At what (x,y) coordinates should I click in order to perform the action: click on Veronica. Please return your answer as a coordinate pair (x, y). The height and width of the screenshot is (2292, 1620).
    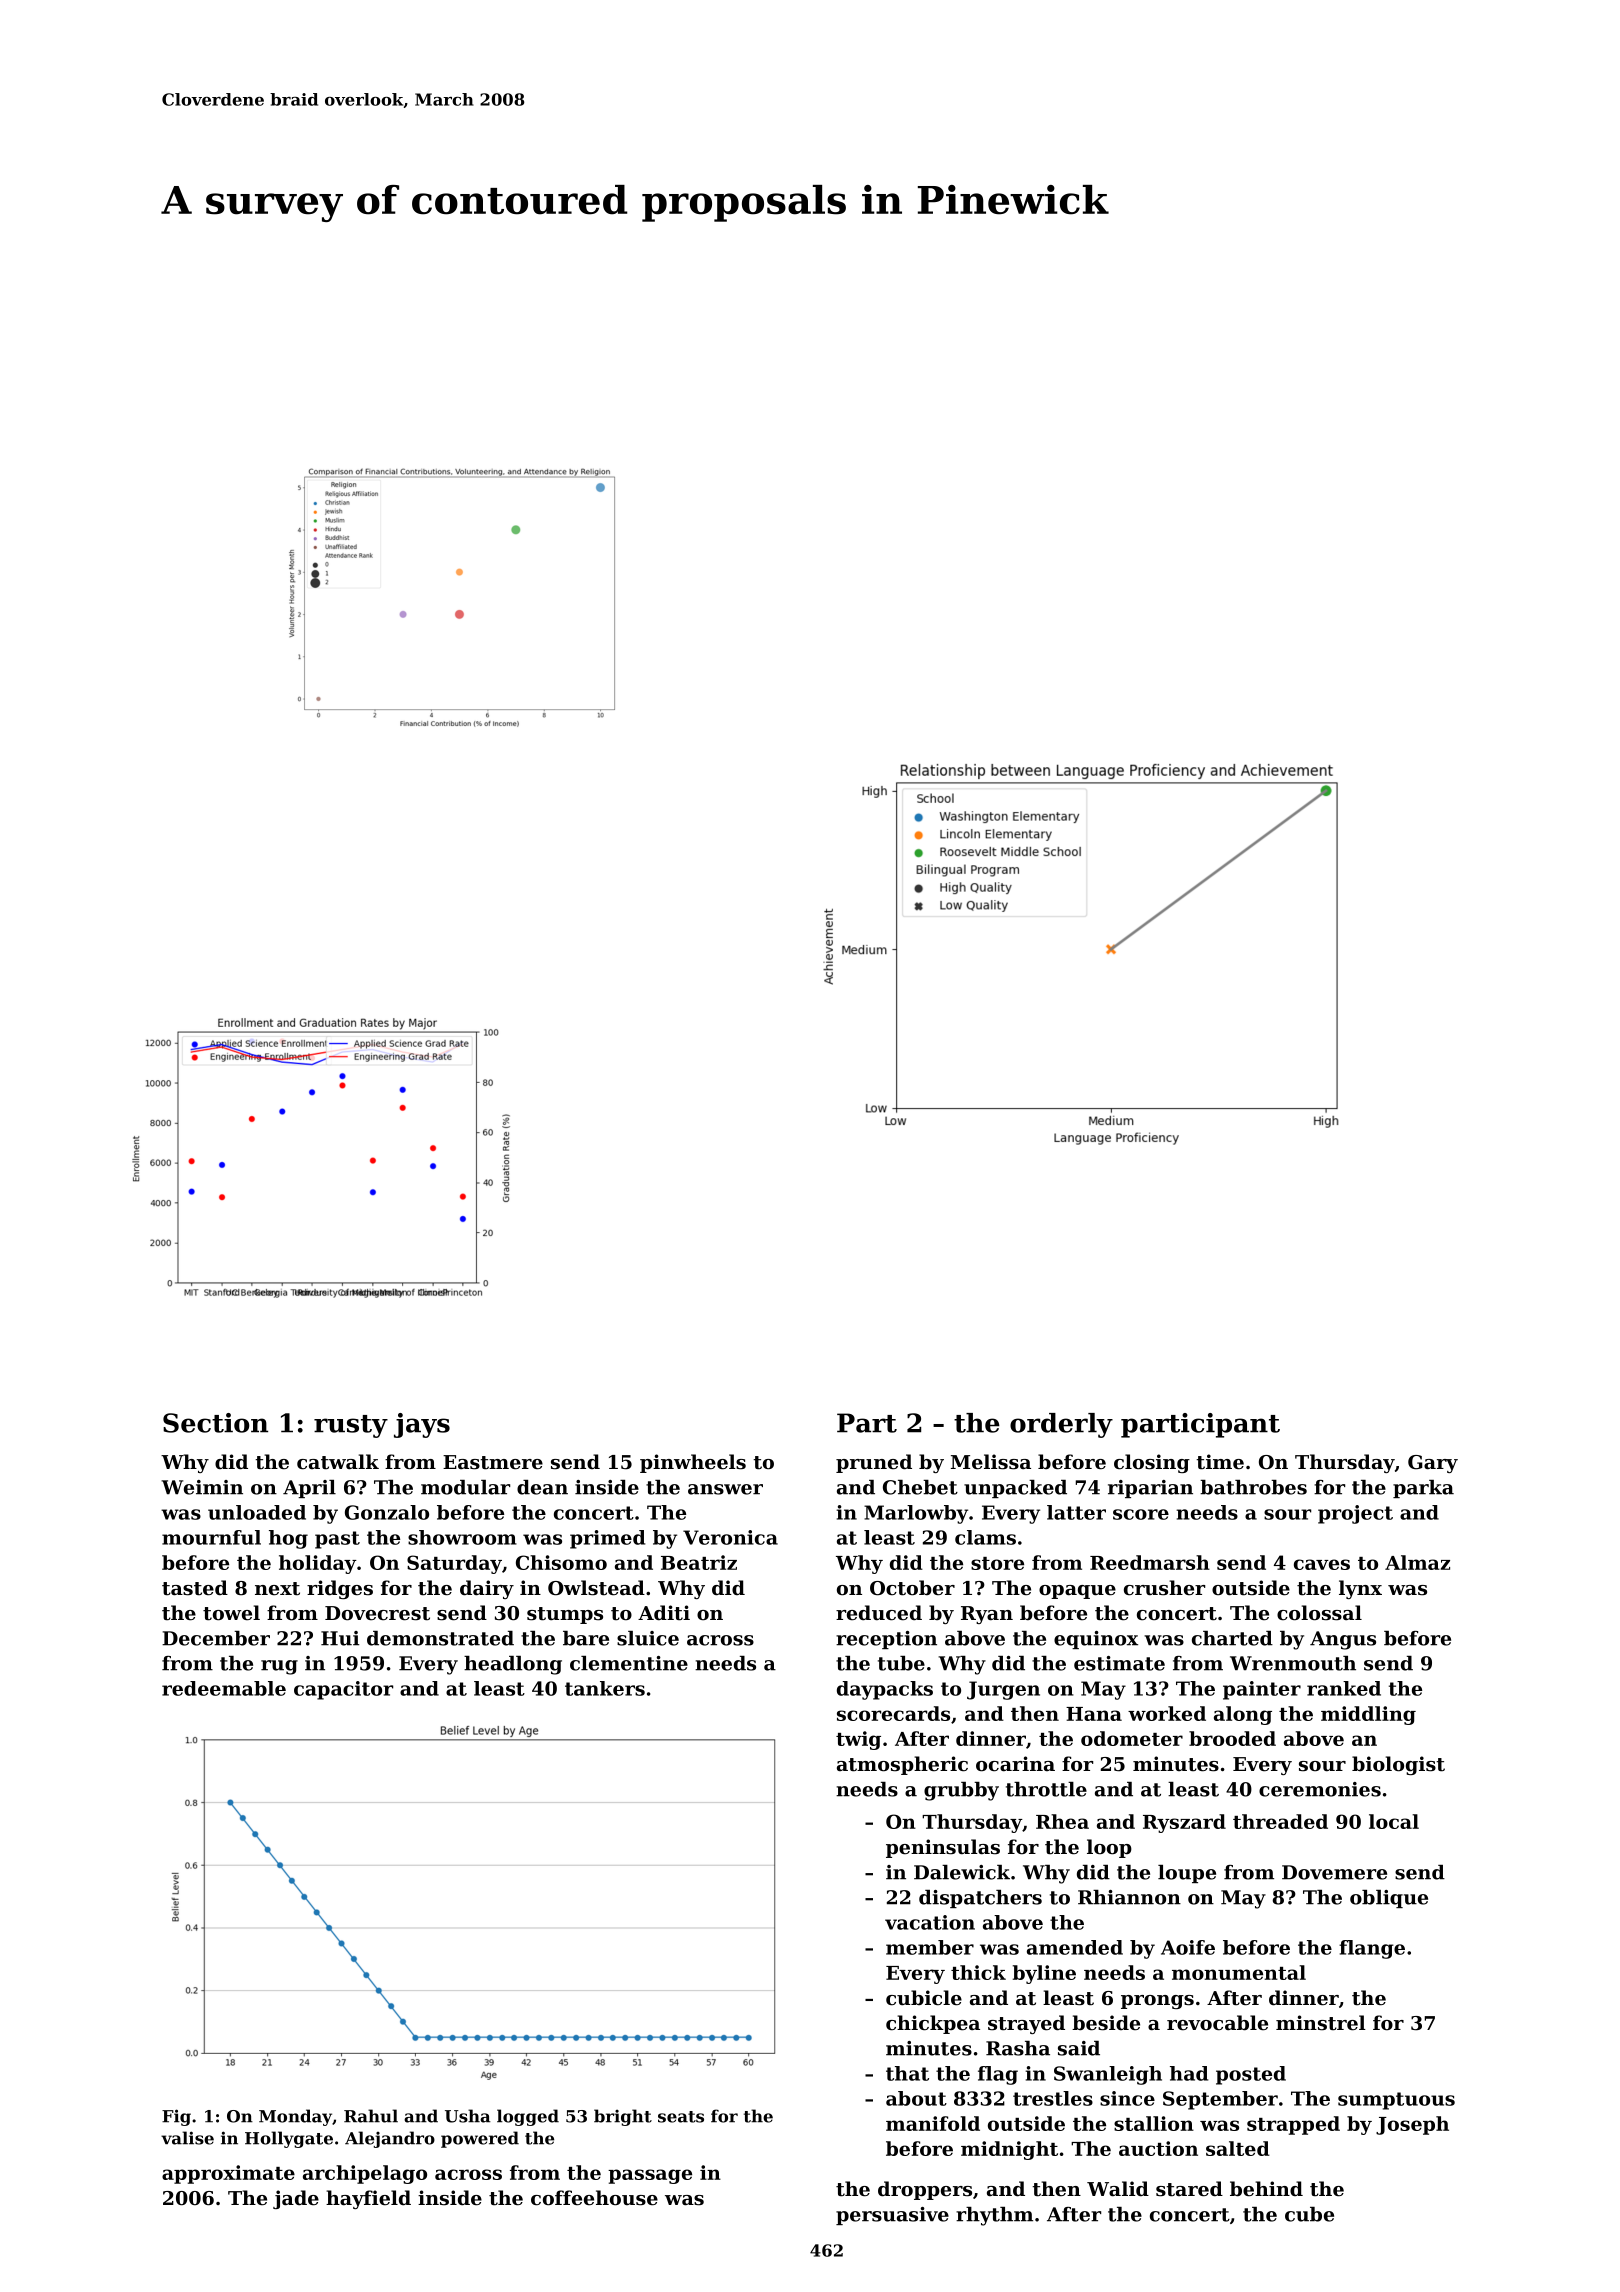
    Looking at the image, I should click on (730, 1537).
